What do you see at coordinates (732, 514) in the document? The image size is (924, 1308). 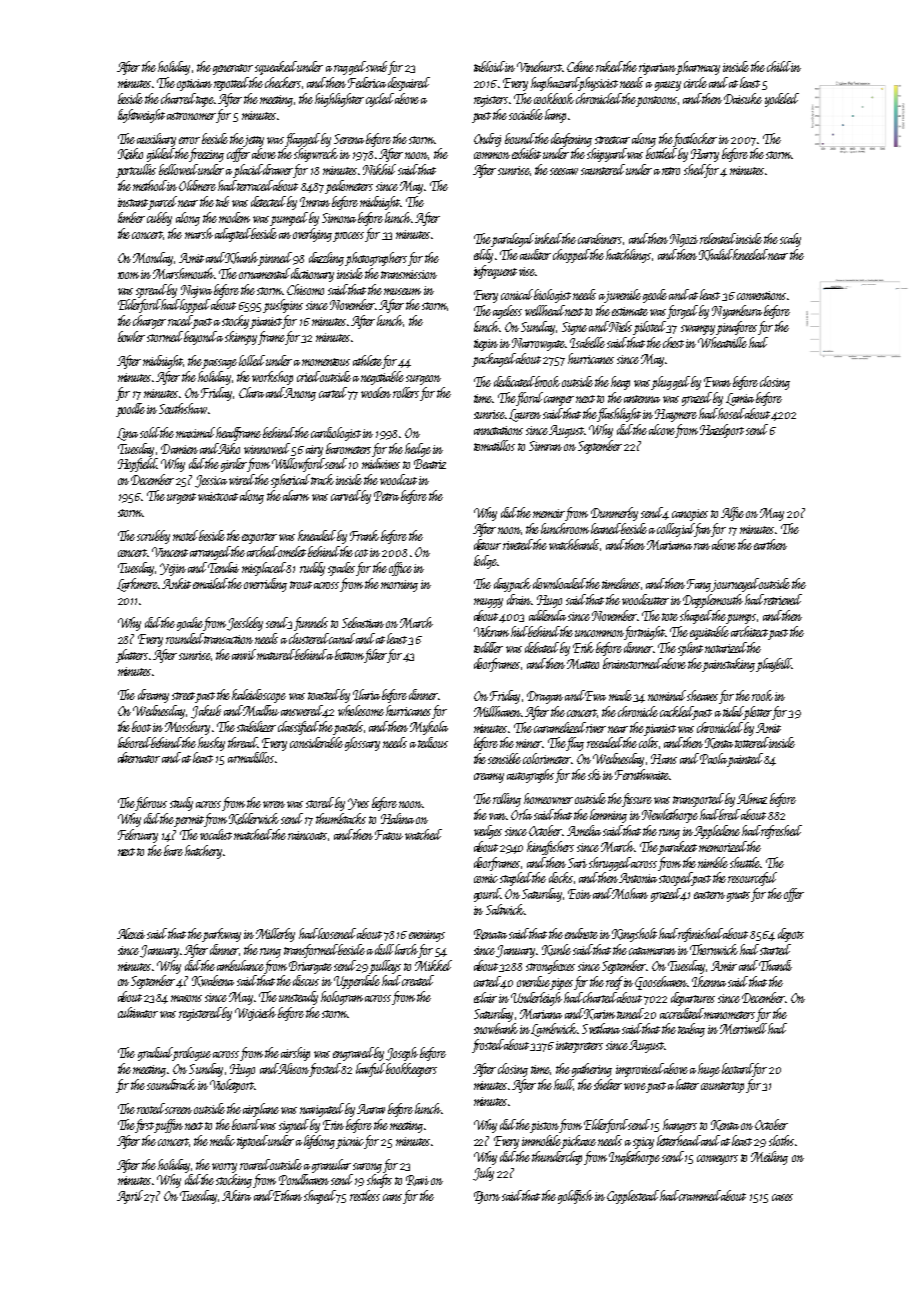 I see `Alfie` at bounding box center [732, 514].
